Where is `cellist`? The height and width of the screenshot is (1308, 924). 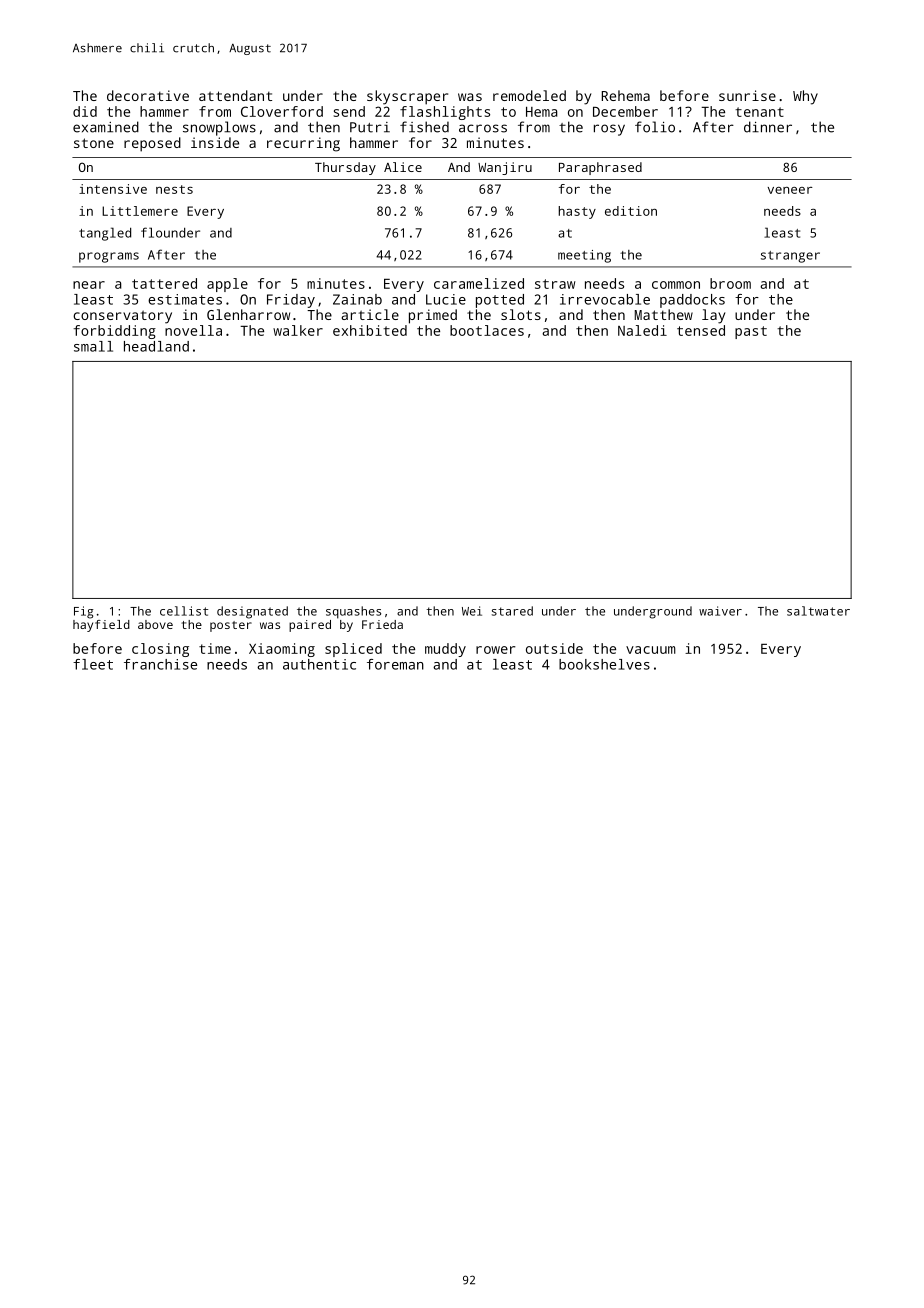
cellist is located at coordinates (184, 611).
